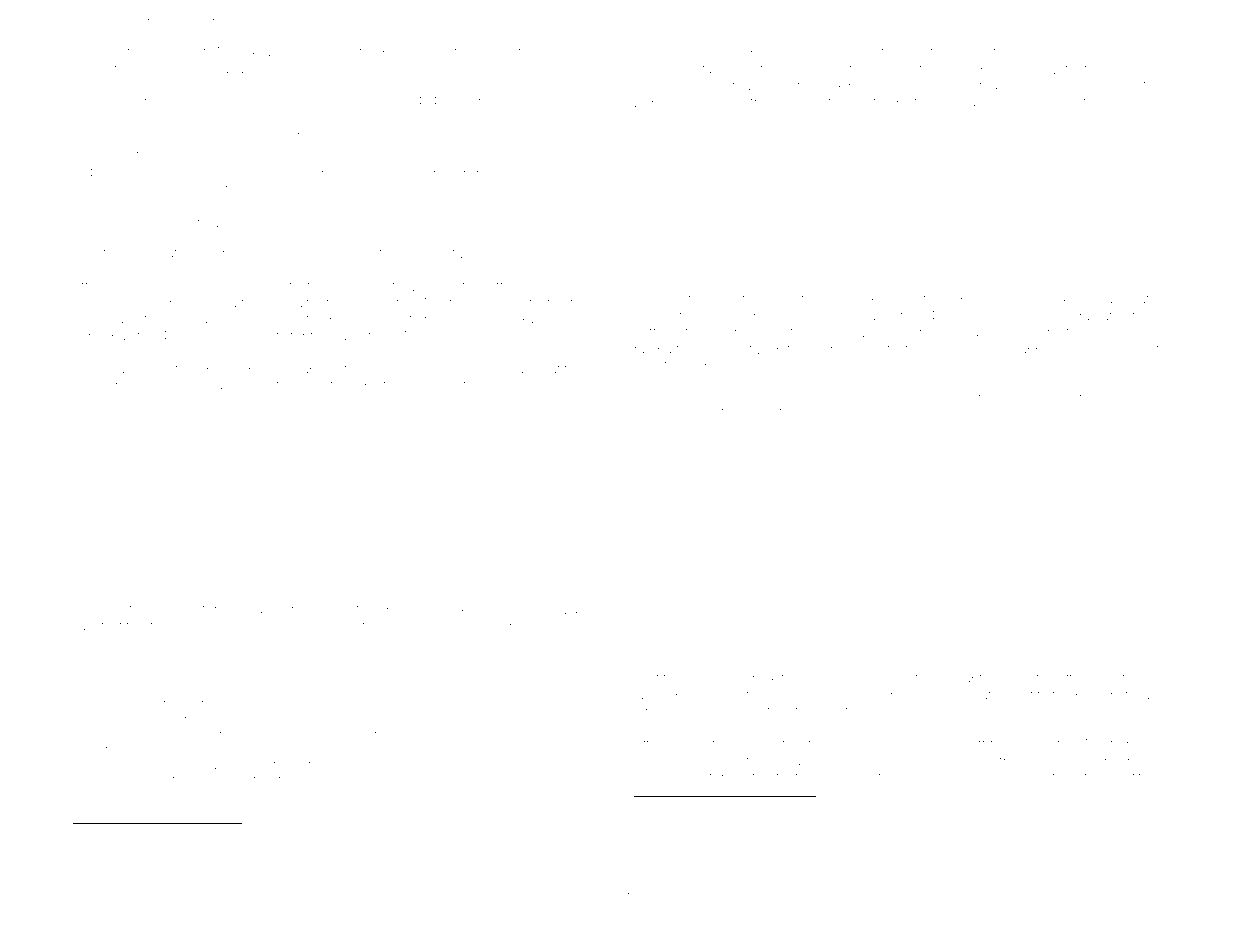 This screenshot has width=1233, height=952. What do you see at coordinates (829, 349) in the screenshot?
I see `Gabriela` at bounding box center [829, 349].
